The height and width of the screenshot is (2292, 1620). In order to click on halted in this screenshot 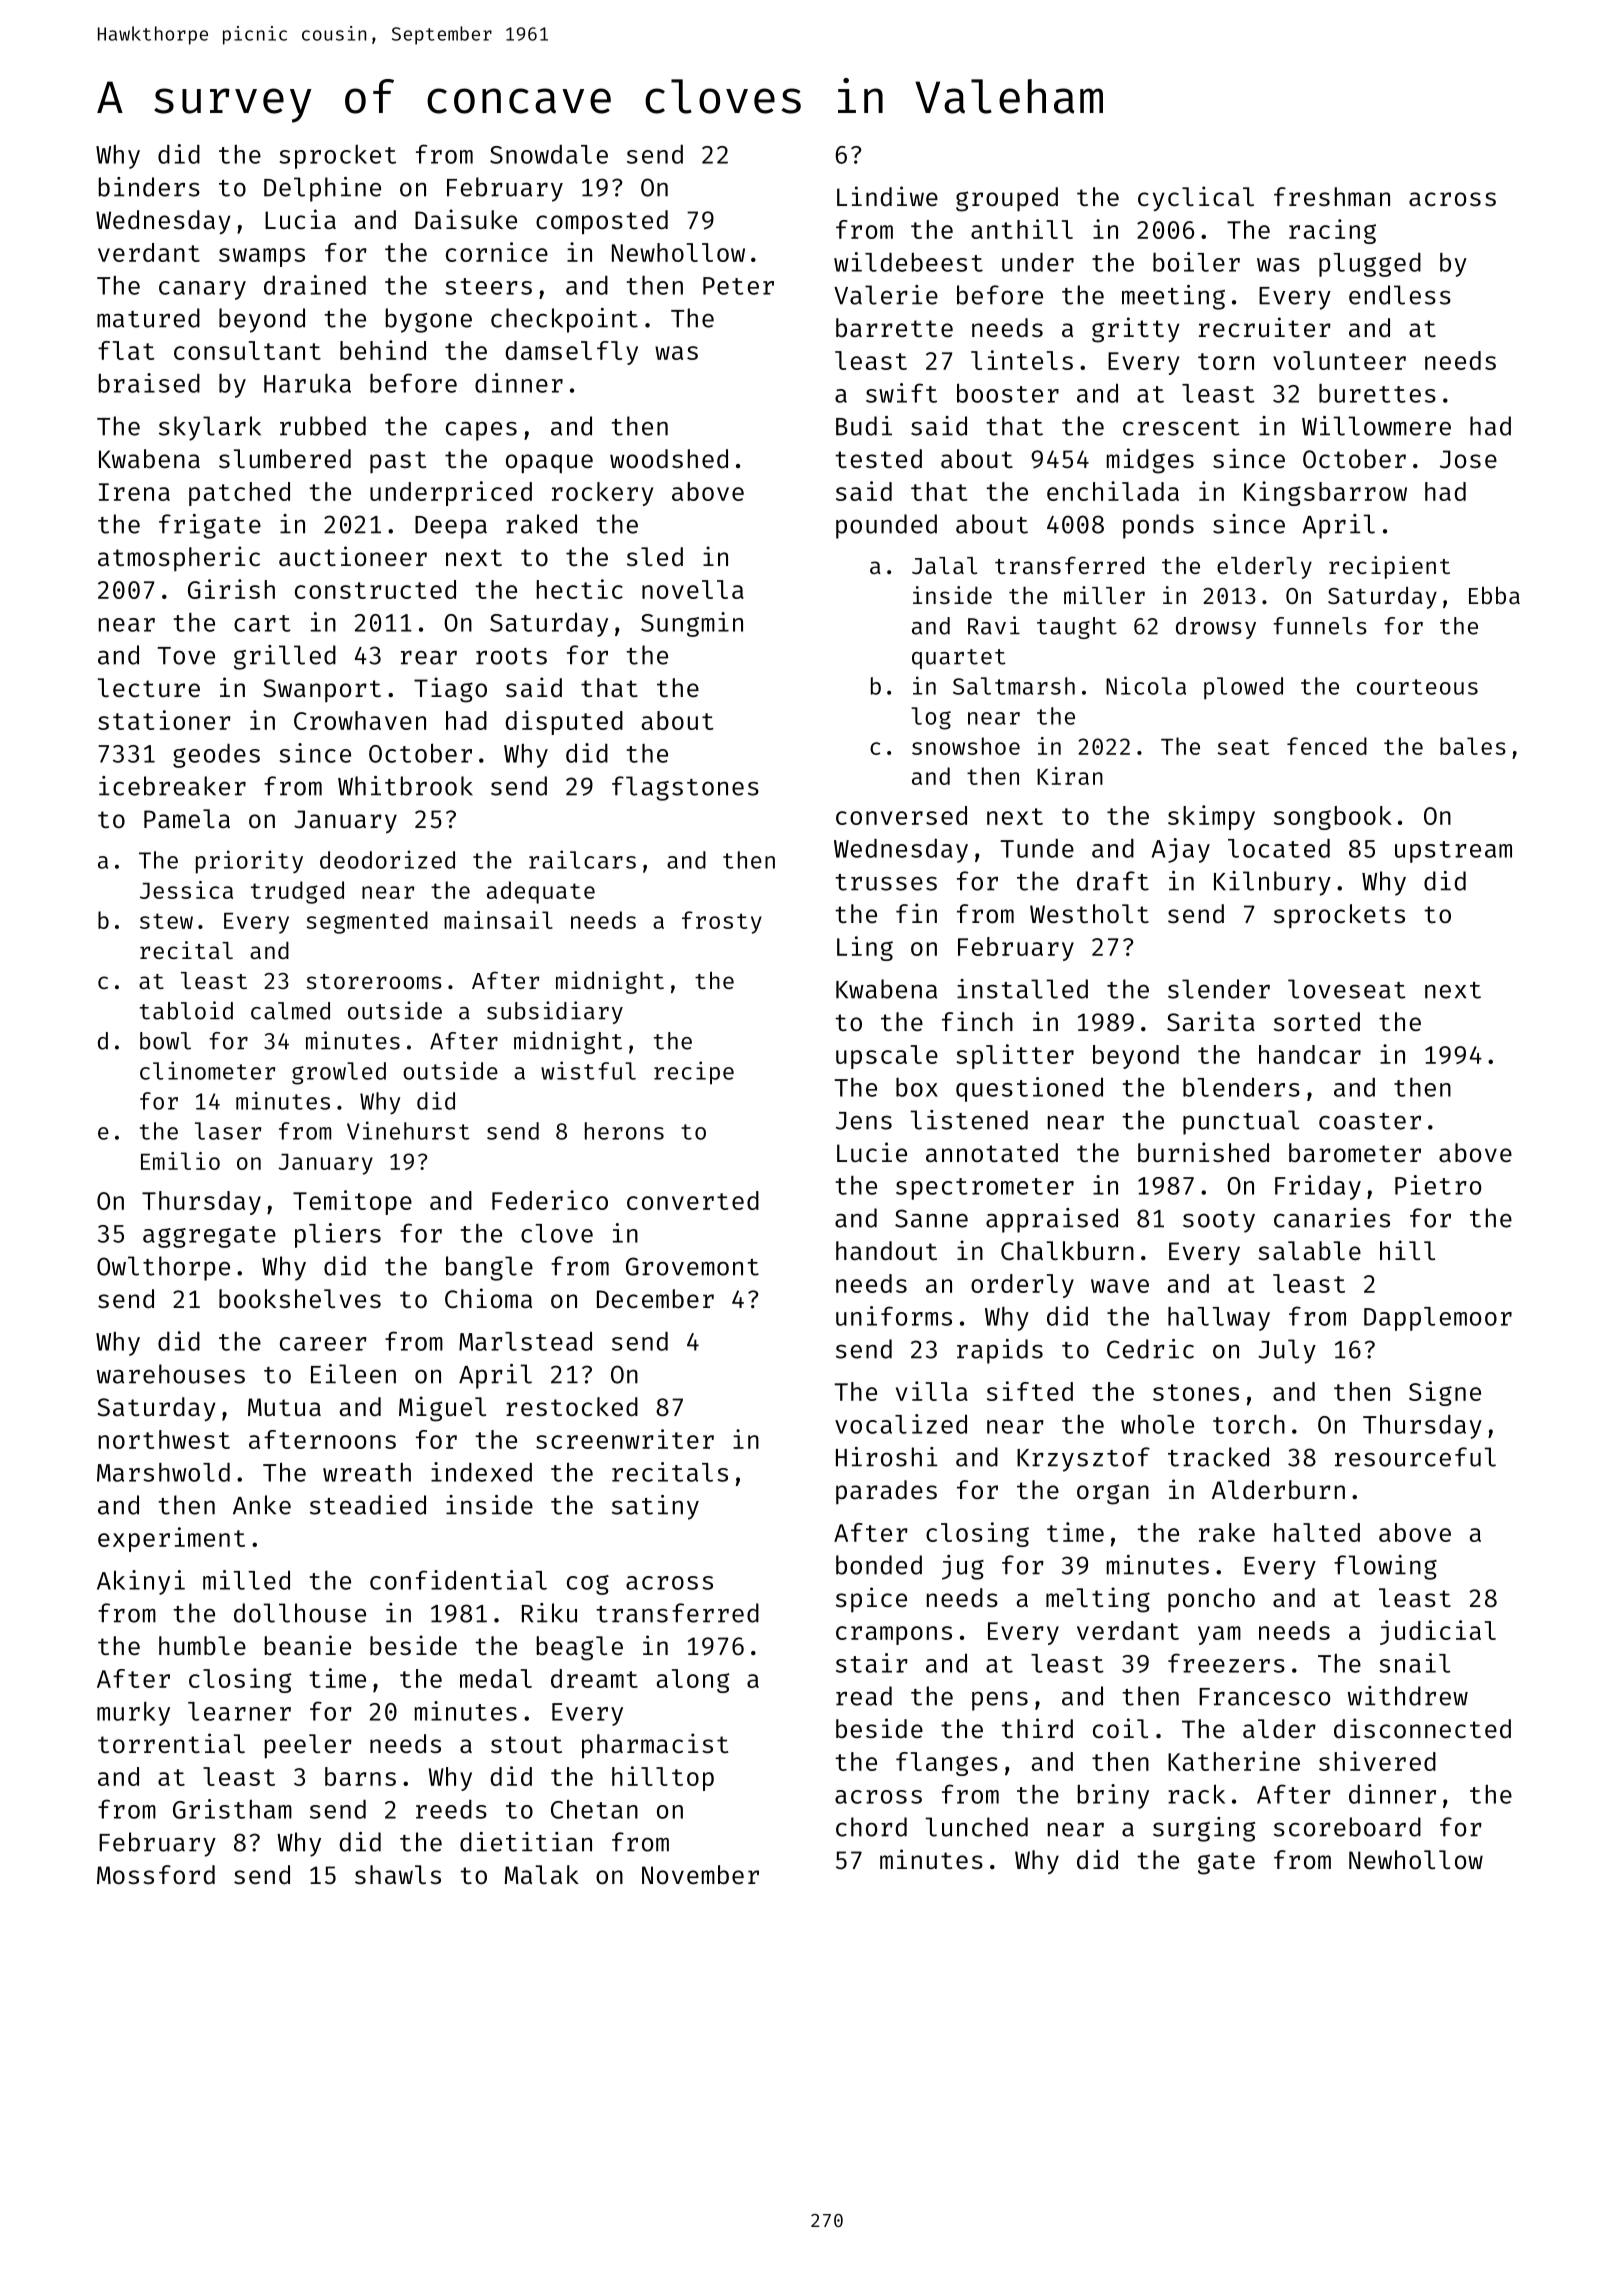, I will do `click(1317, 1532)`.
